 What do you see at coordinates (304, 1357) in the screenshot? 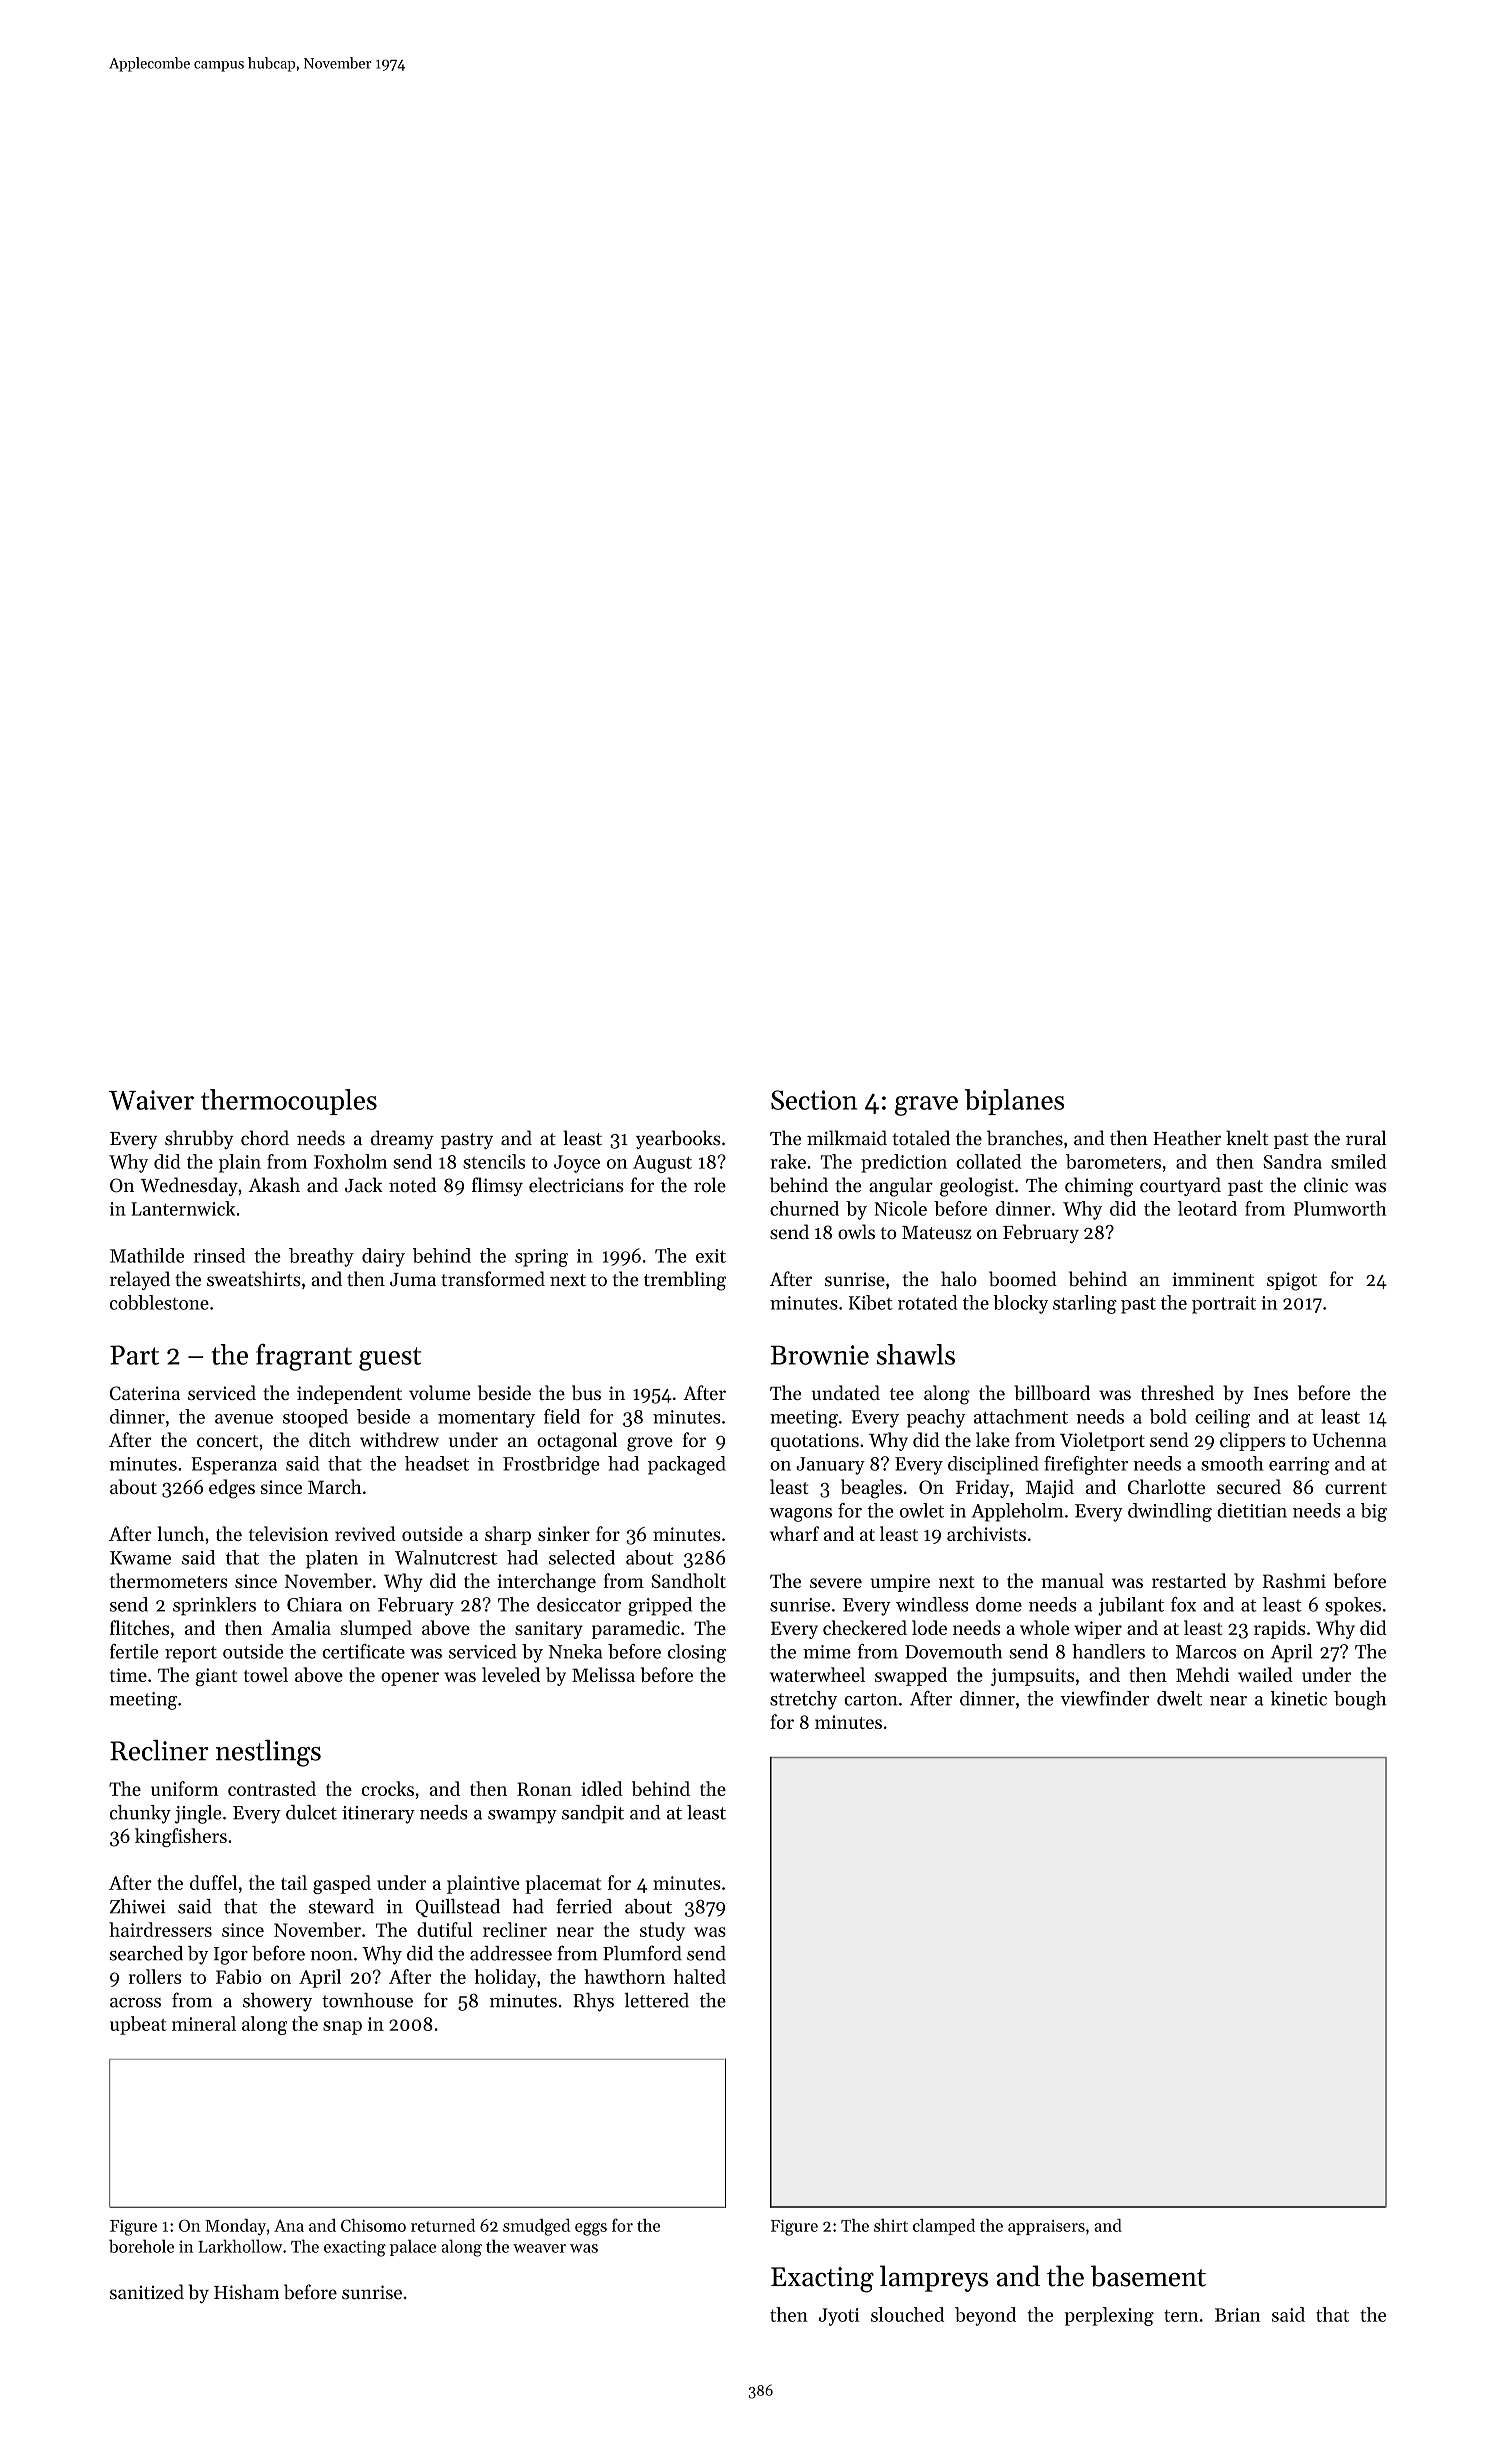
I see `fragrant` at bounding box center [304, 1357].
